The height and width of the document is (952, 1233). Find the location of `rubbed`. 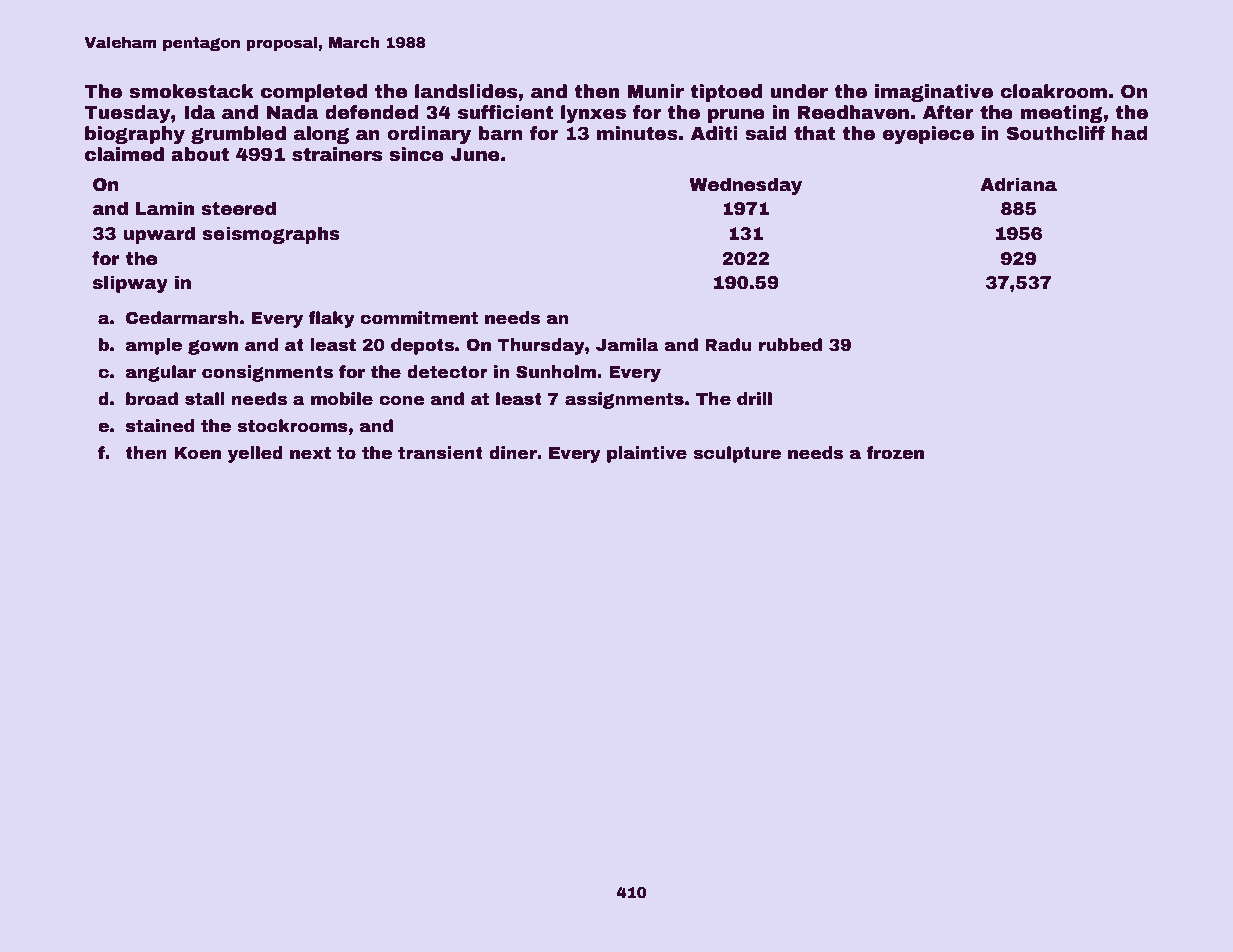

rubbed is located at coordinates (790, 345).
